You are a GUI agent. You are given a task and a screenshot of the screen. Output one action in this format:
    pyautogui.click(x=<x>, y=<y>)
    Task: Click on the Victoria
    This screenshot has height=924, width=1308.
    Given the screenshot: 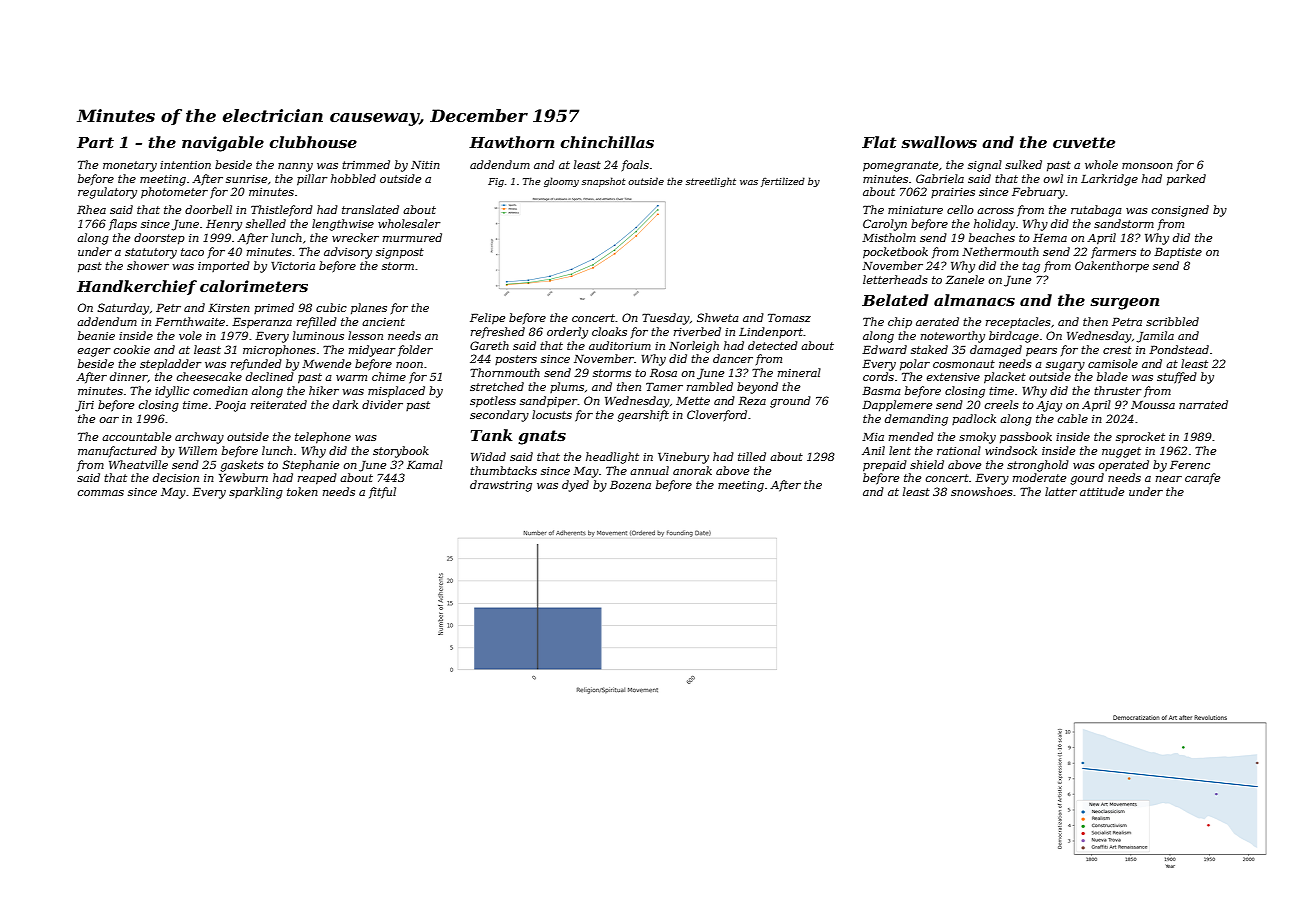 What is the action you would take?
    pyautogui.click(x=293, y=266)
